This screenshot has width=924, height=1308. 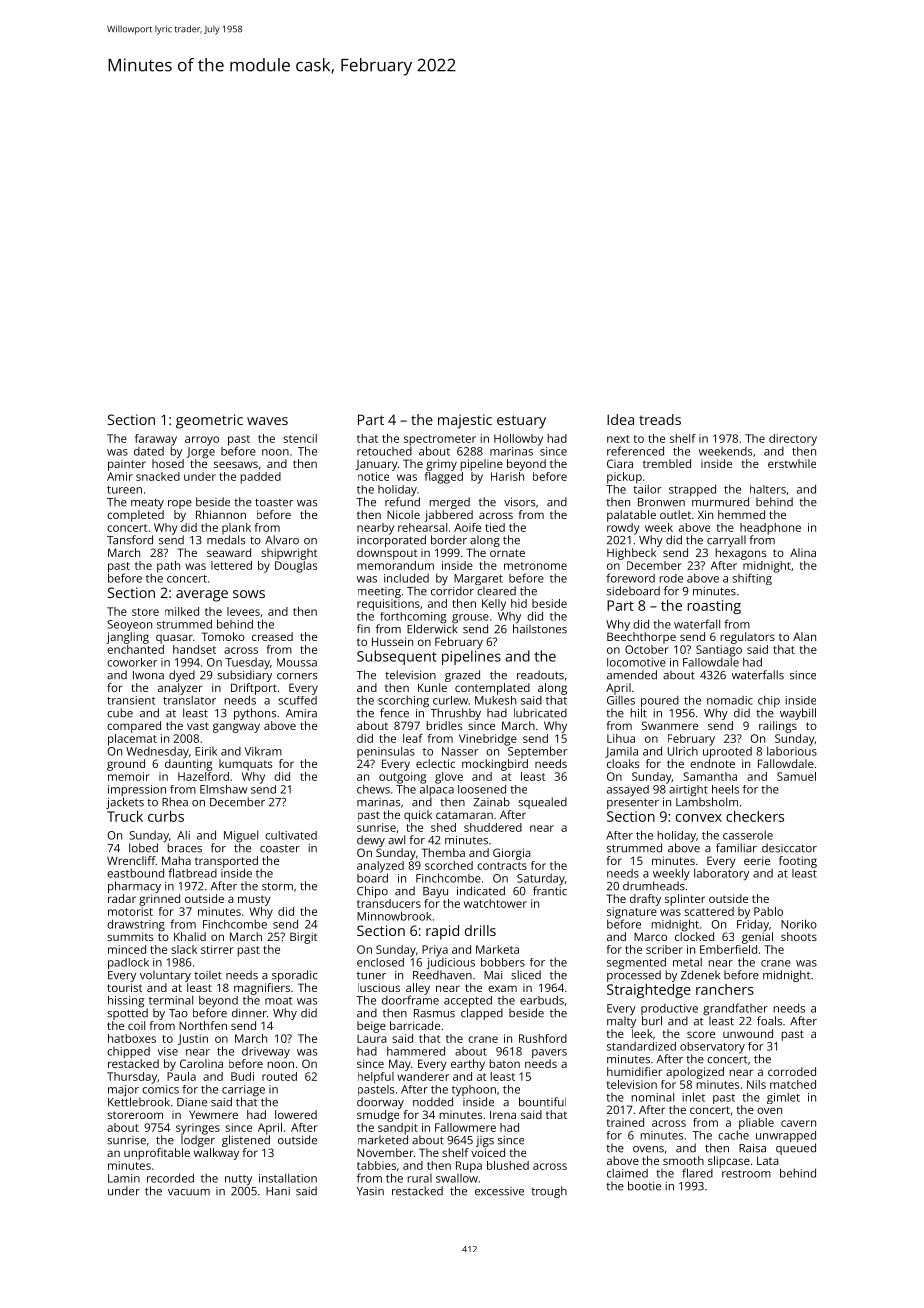 I want to click on Subsequent, so click(x=397, y=657).
